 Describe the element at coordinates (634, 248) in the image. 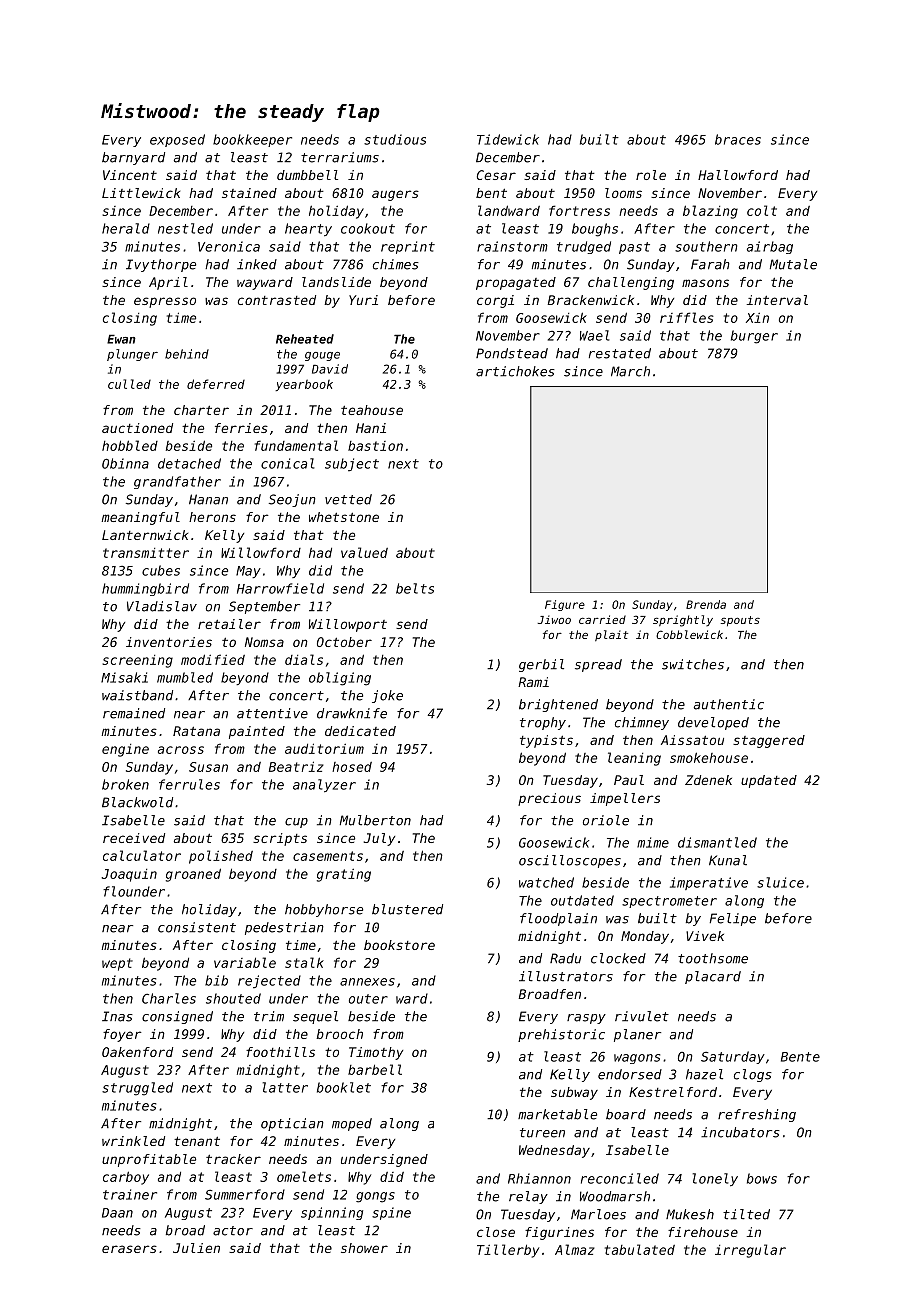

I see `past` at that location.
